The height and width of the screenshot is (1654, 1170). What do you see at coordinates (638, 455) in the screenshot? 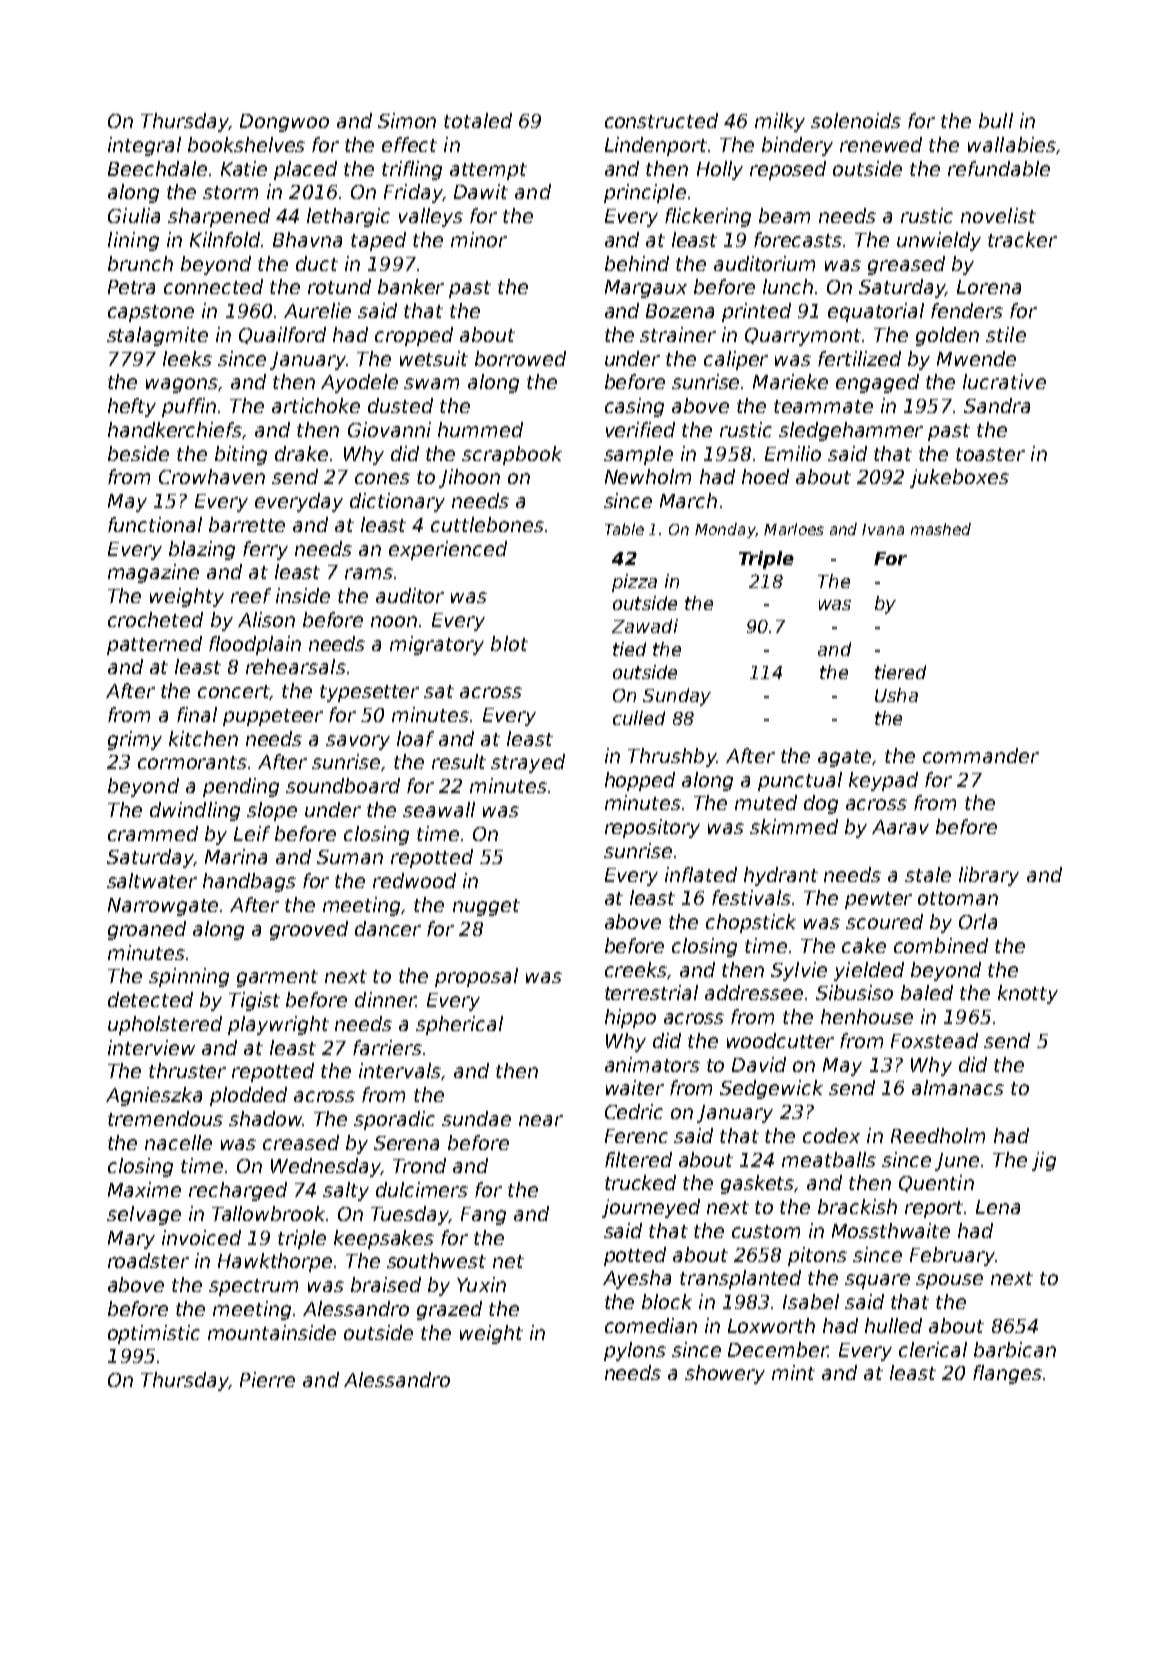
I see `sample` at bounding box center [638, 455].
